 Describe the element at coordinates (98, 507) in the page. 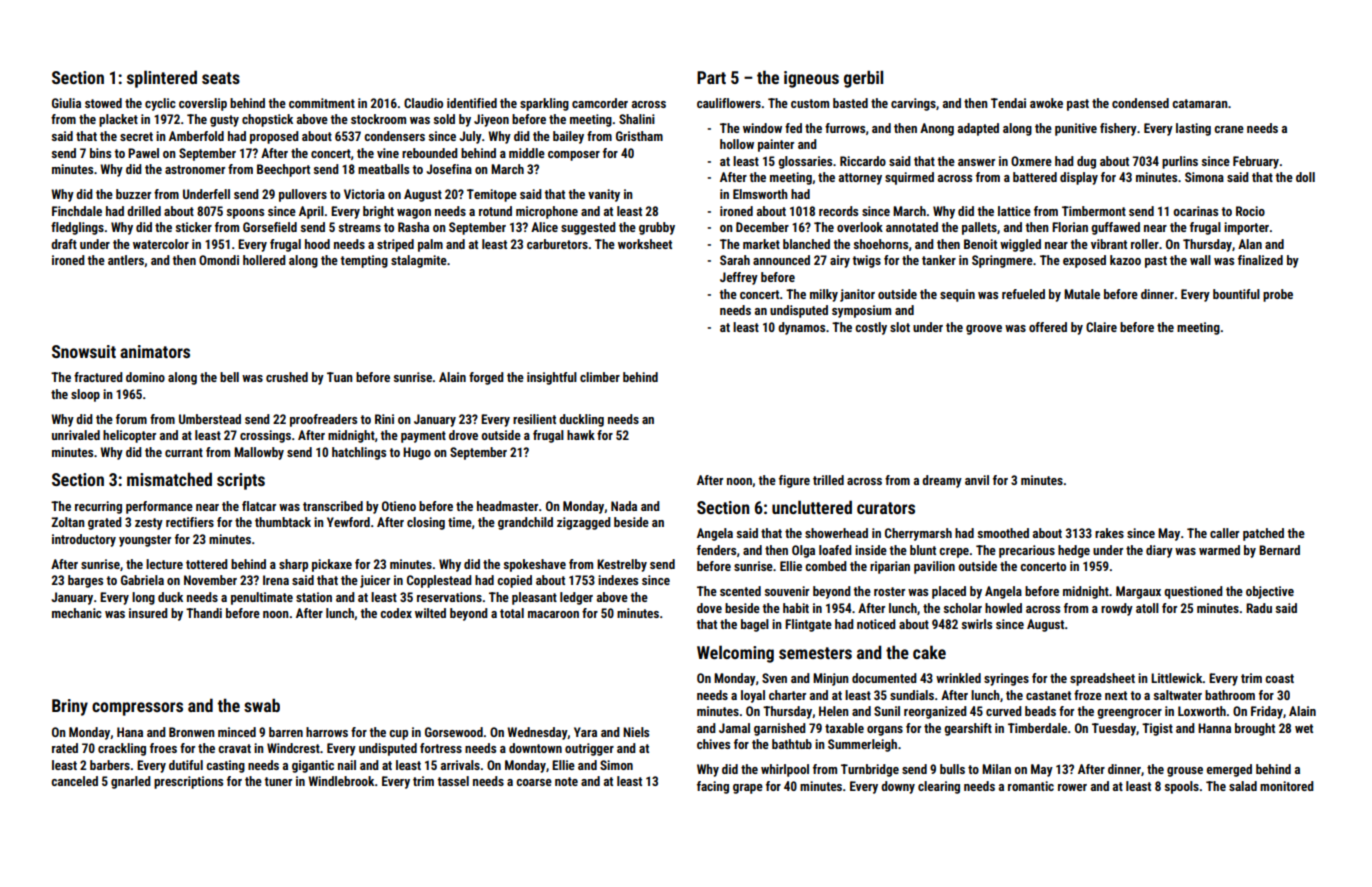

I see `recurring` at that location.
